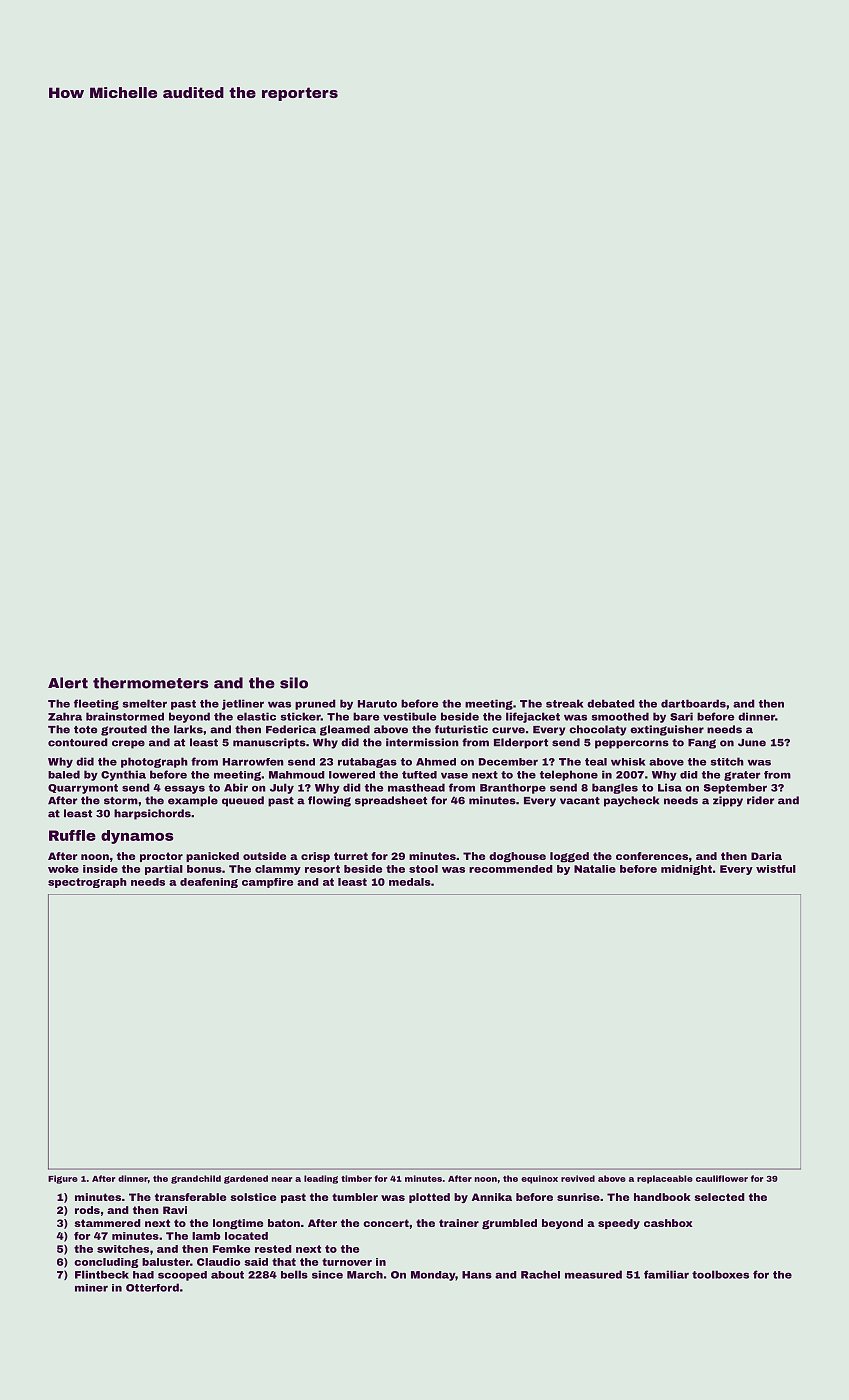 The height and width of the screenshot is (1400, 849). I want to click on miner, so click(91, 1288).
